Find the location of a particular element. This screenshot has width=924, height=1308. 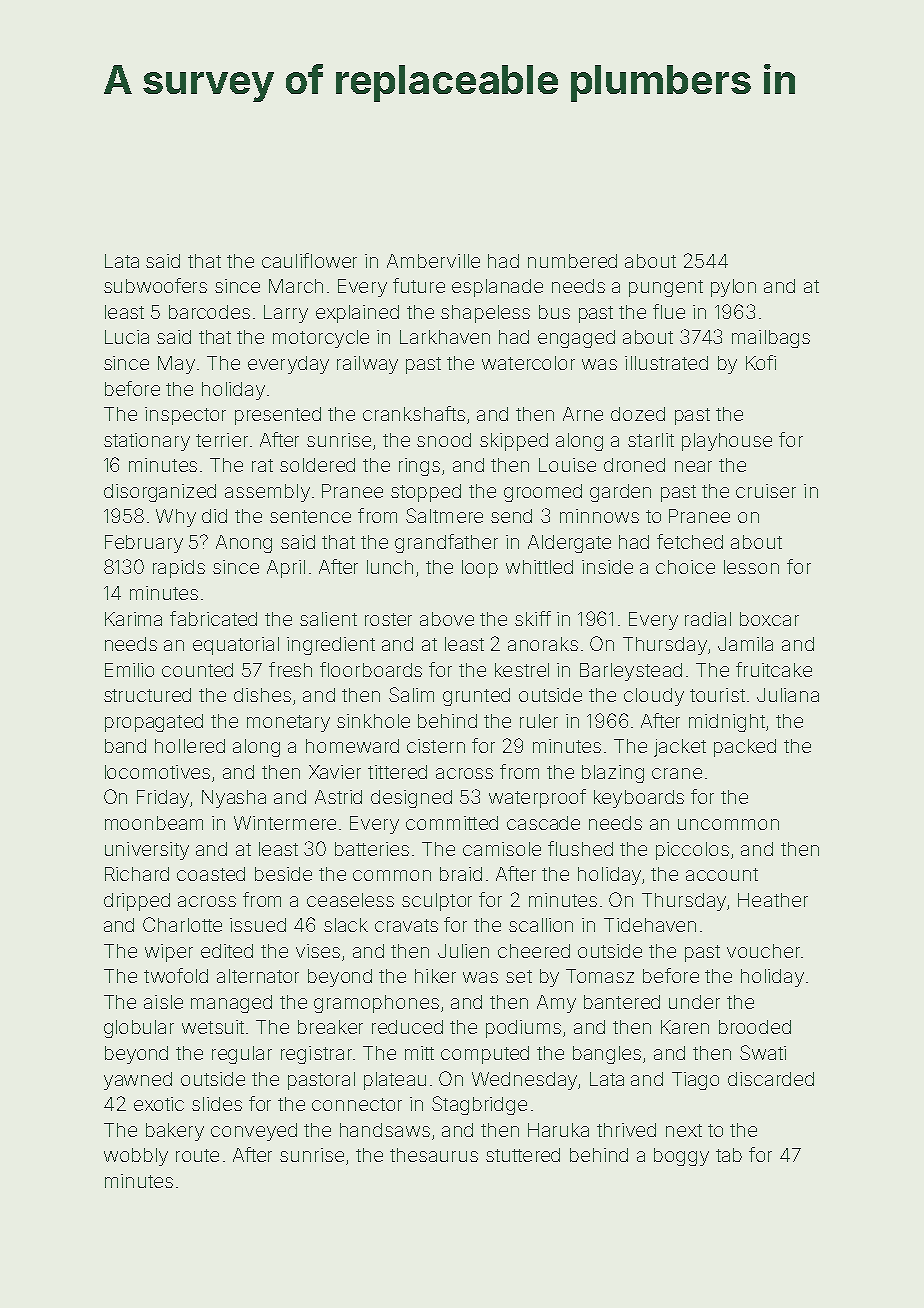

stuttered is located at coordinates (523, 1155).
